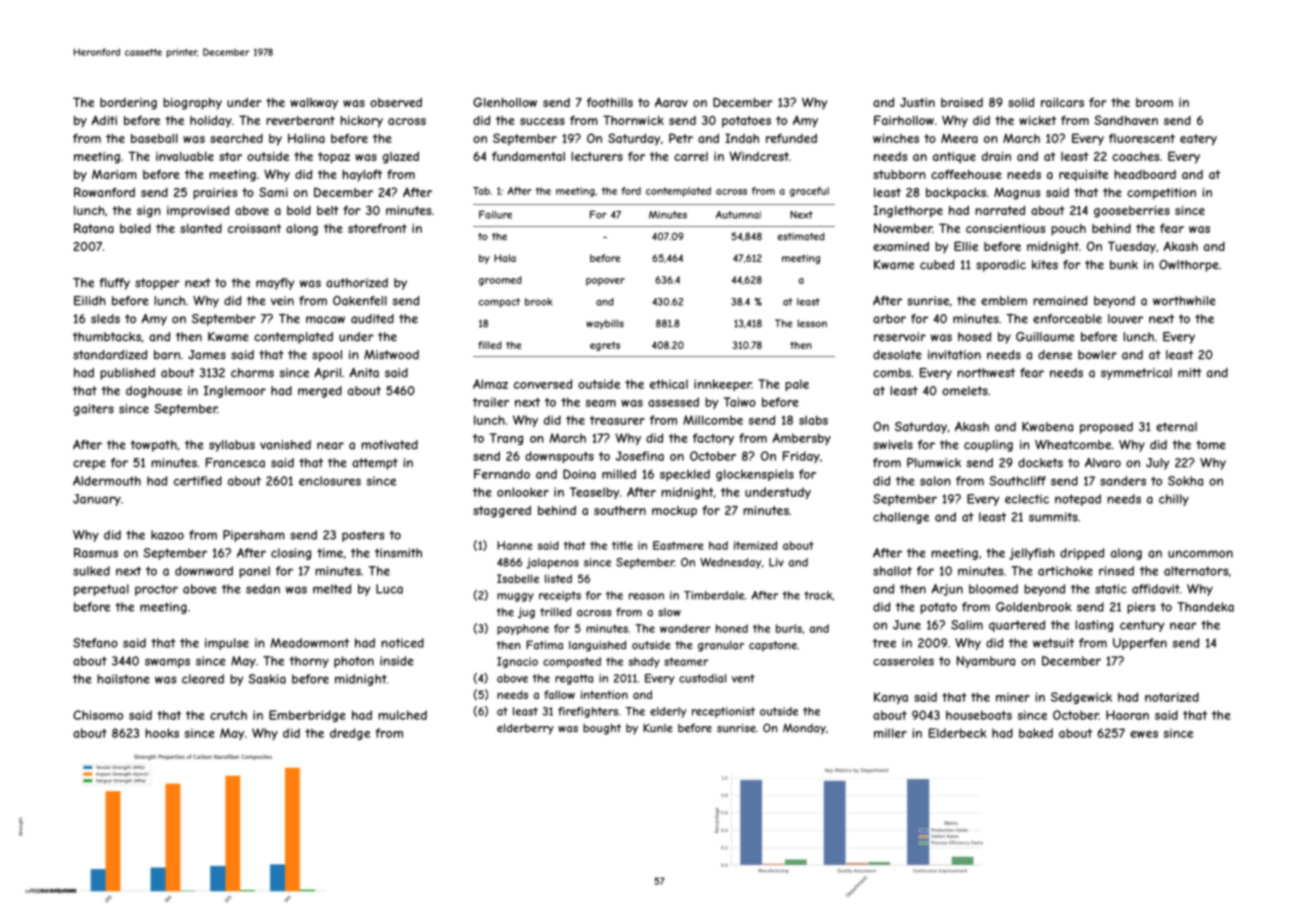 This image has width=1308, height=924. What do you see at coordinates (974, 337) in the image?
I see `hosed` at bounding box center [974, 337].
